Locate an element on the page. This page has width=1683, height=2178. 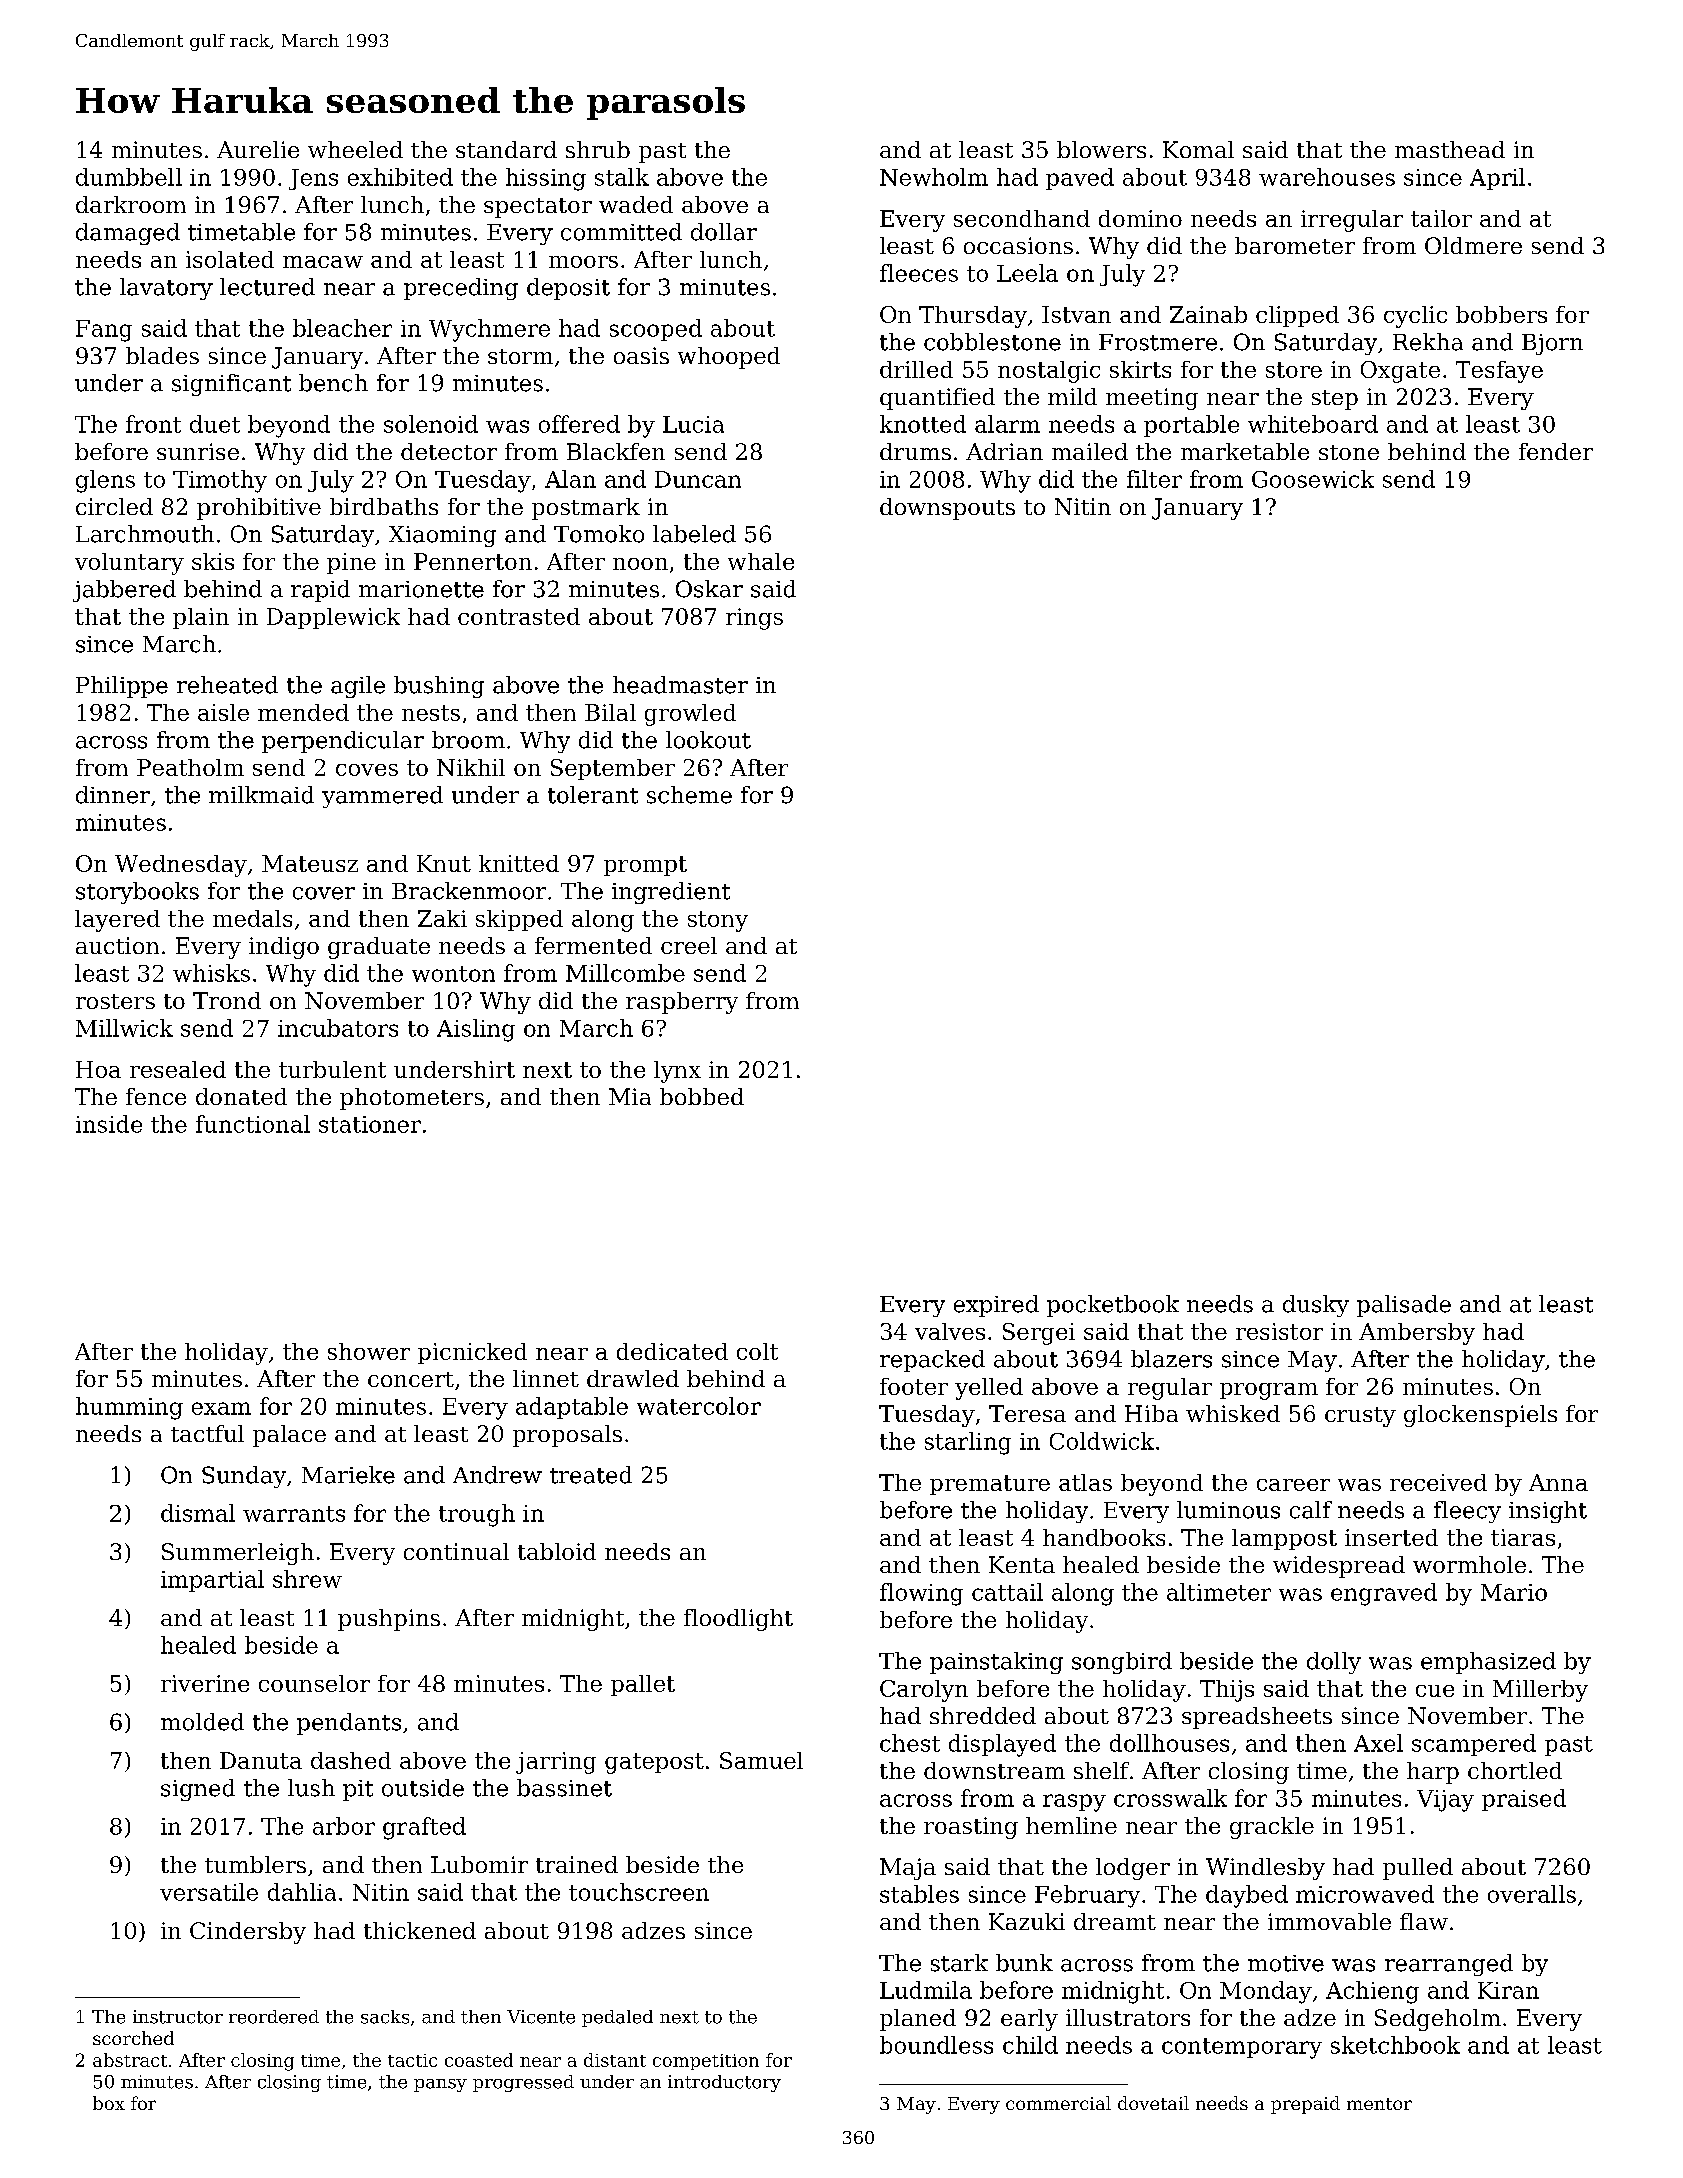
blades is located at coordinates (162, 355).
